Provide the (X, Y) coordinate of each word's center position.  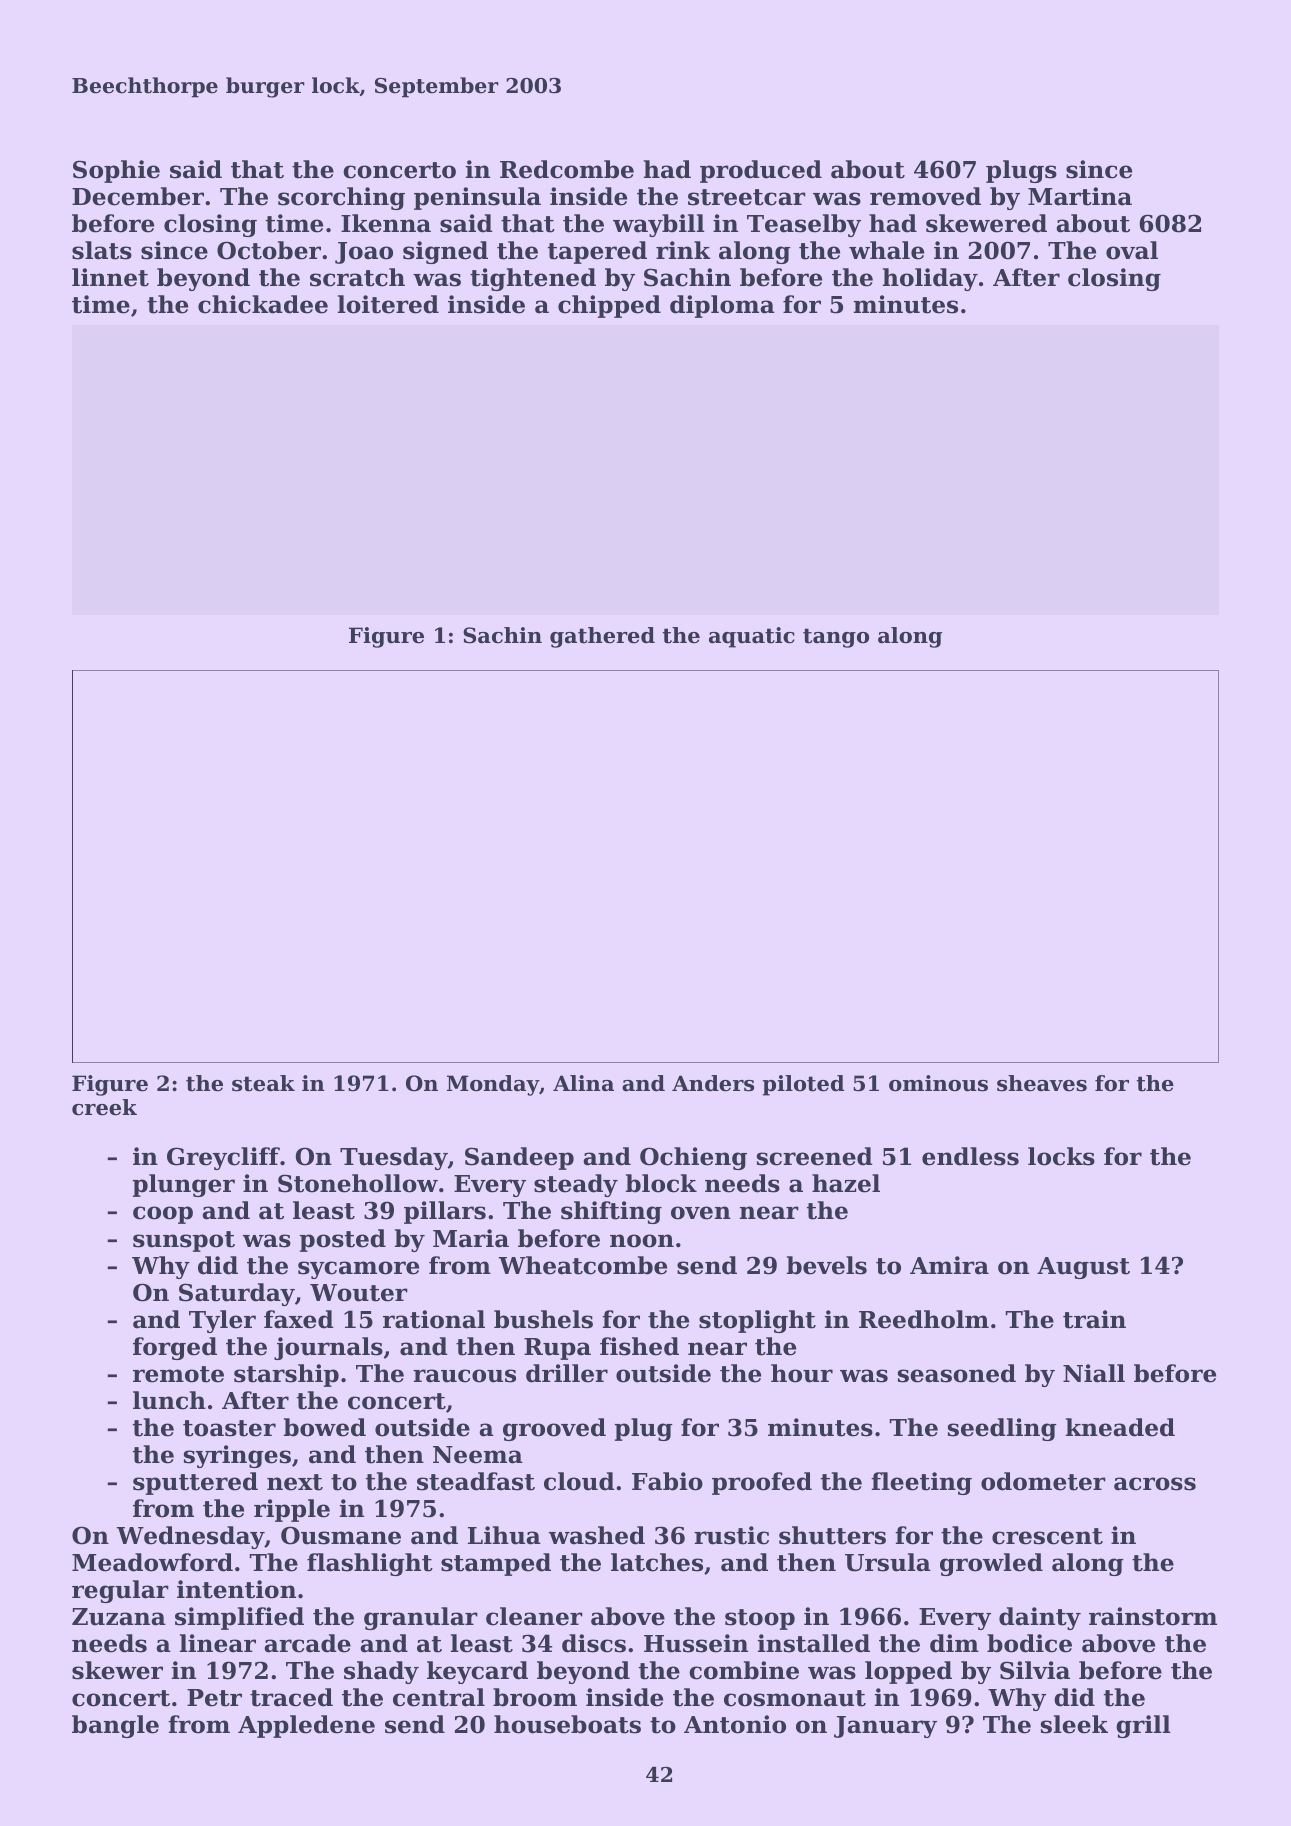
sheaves (1042, 1083)
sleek (1074, 1724)
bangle (115, 1726)
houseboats (567, 1724)
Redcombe (567, 169)
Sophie (116, 171)
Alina (583, 1083)
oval (1132, 250)
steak (263, 1083)
